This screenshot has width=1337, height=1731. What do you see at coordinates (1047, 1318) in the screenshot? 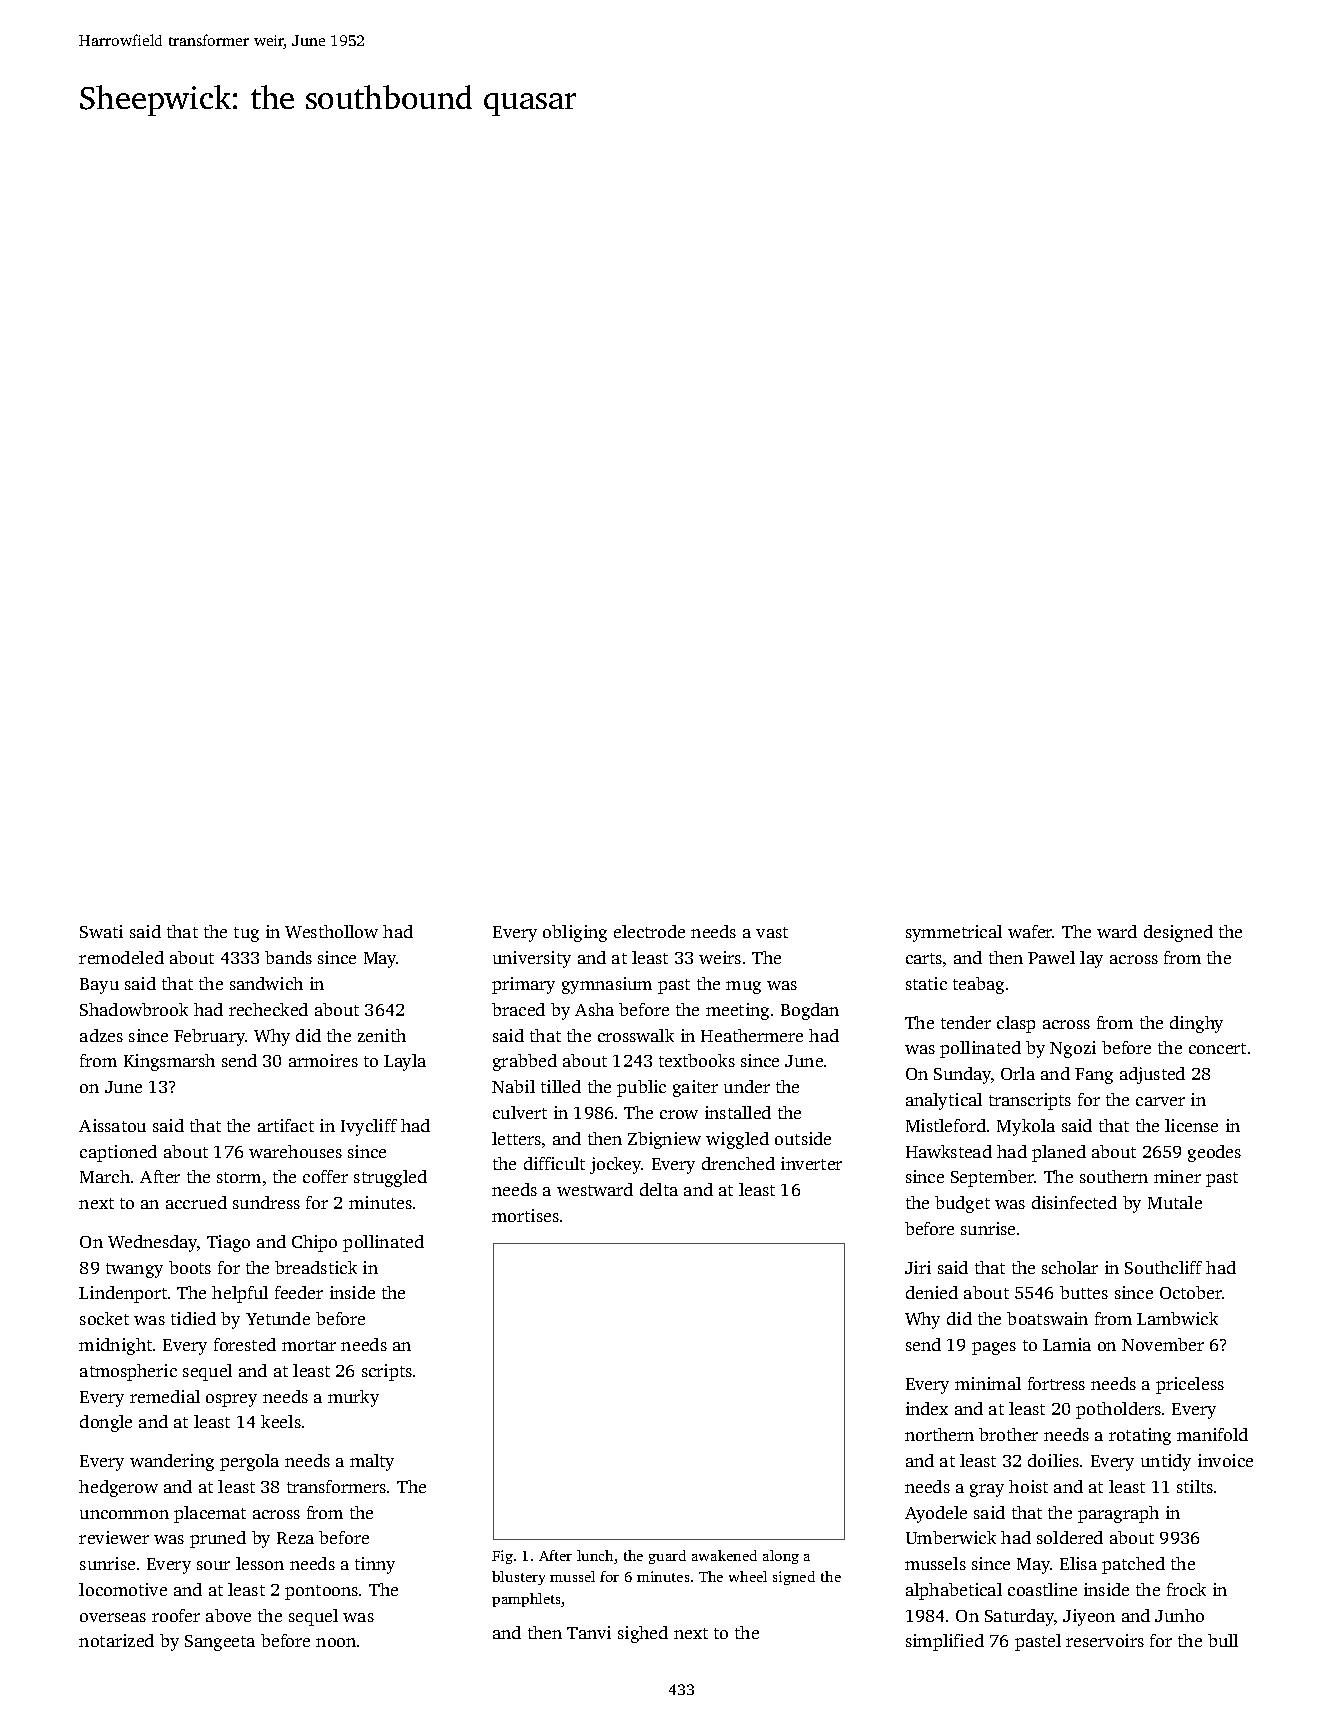
I see `boatswain` at bounding box center [1047, 1318].
